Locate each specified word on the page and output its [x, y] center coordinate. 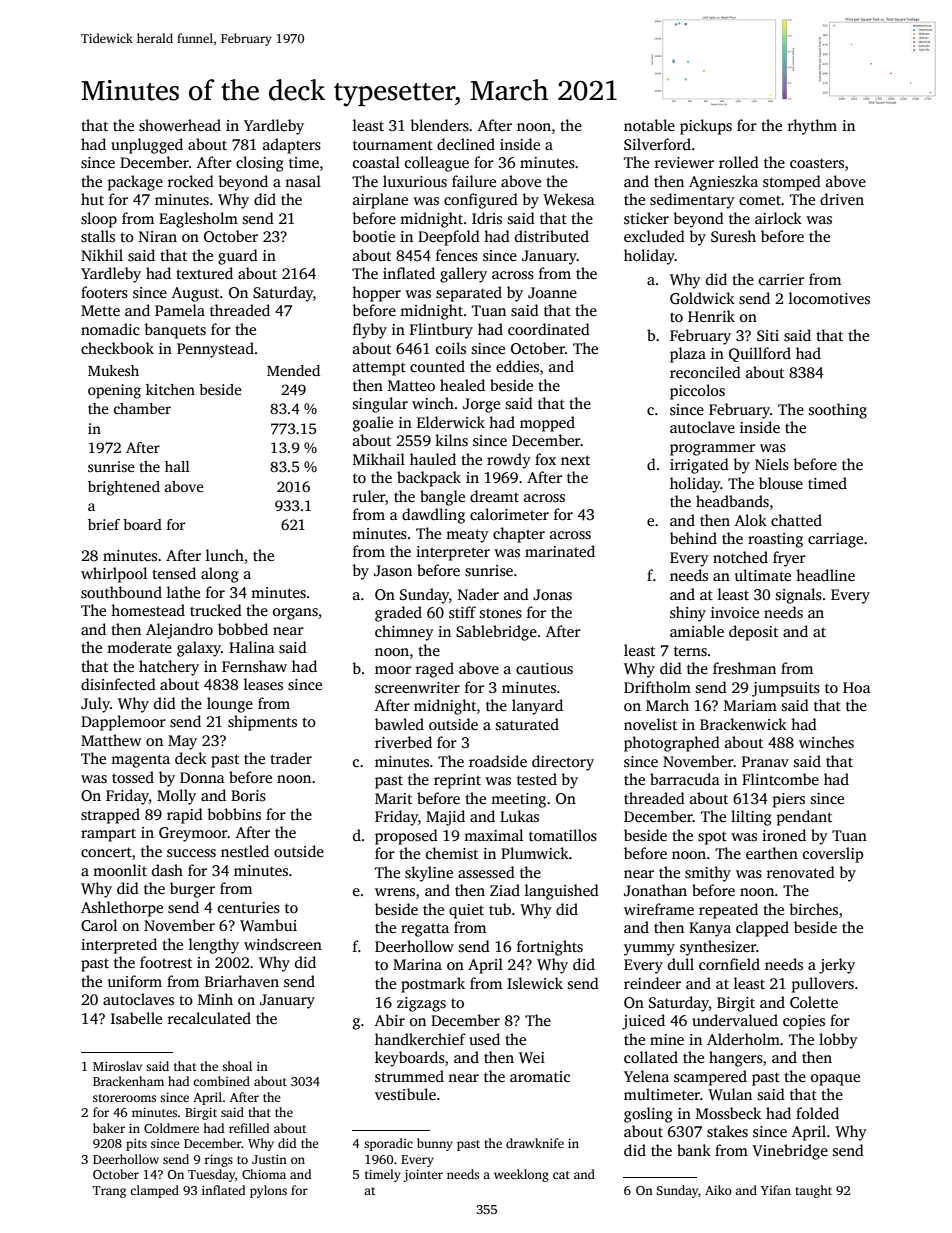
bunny [435, 1144]
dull [681, 964]
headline [825, 575]
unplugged [147, 146]
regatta [425, 930]
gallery [463, 275]
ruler [369, 496]
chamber [142, 408]
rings [218, 1160]
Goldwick [702, 298]
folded [817, 1113]
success [191, 853]
